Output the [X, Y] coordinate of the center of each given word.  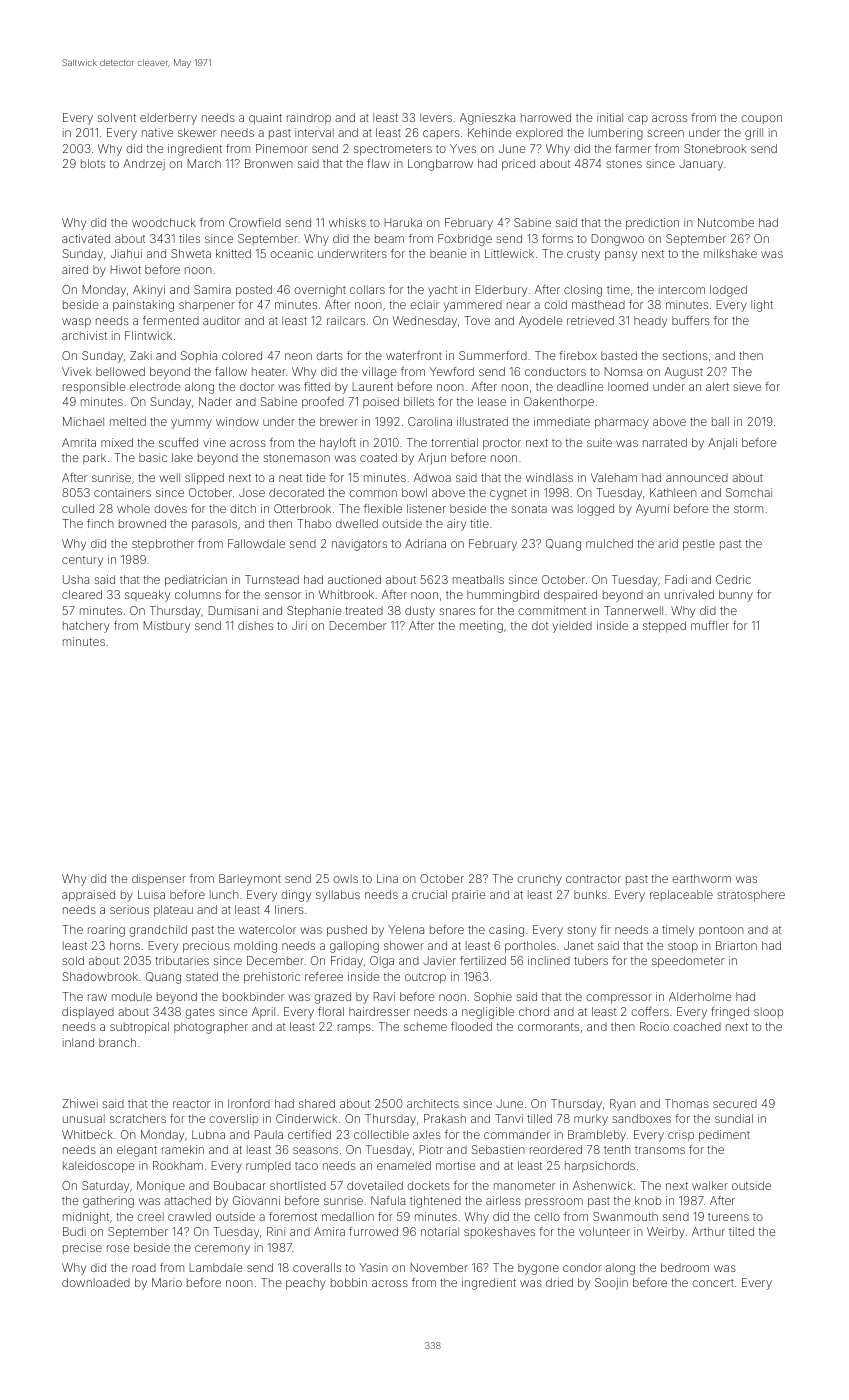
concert [713, 1283]
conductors [555, 371]
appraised [88, 896]
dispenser [159, 879]
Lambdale [216, 1267]
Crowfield [255, 222]
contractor [593, 879]
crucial [429, 894]
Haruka [403, 222]
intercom [682, 289]
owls [345, 878]
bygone [538, 1269]
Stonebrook [715, 148]
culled [78, 508]
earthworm [701, 878]
